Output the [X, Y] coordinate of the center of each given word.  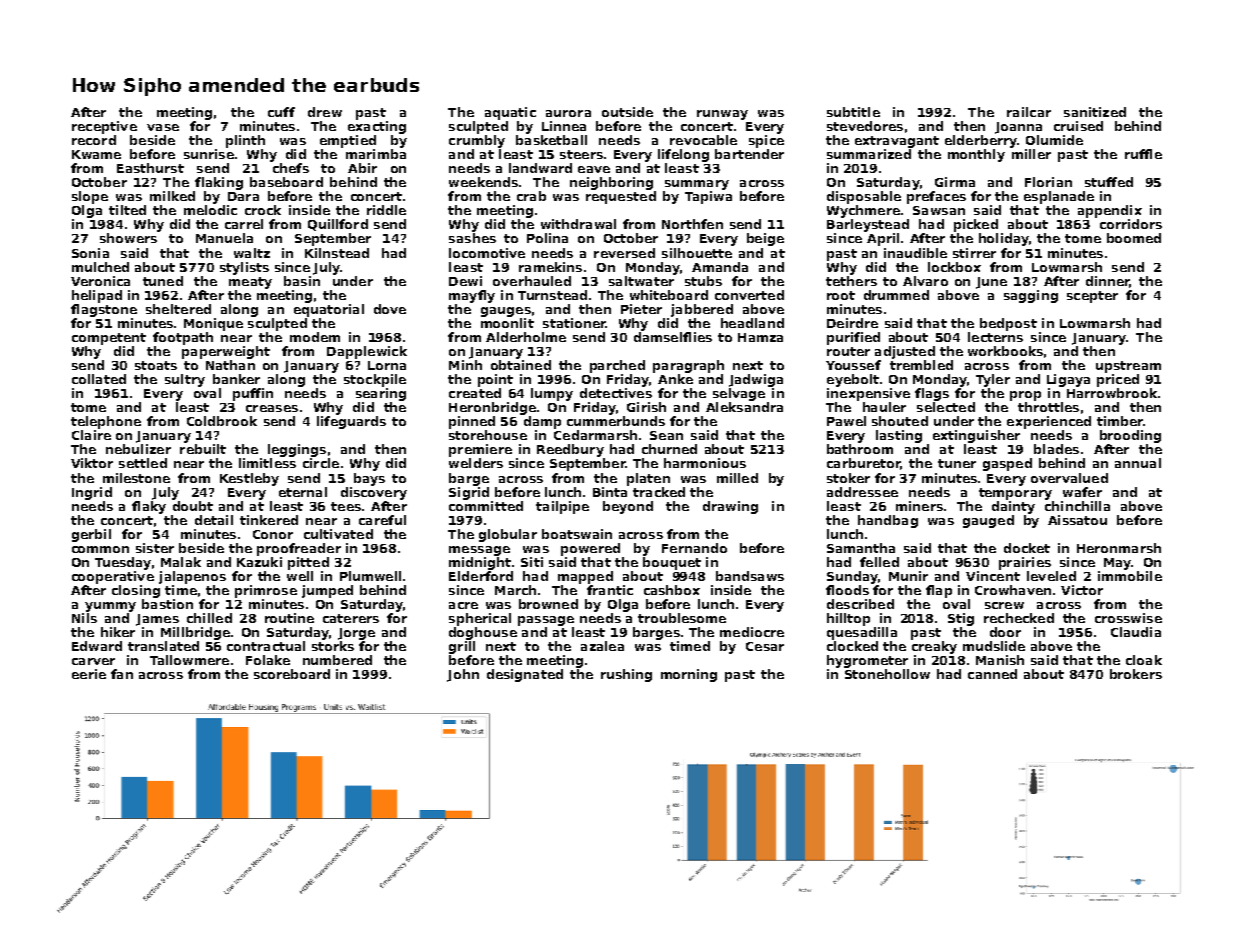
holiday [1004, 239]
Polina [547, 238]
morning [689, 675]
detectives [616, 393]
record [94, 140]
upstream [1128, 367]
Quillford [338, 225]
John [463, 675]
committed [486, 506]
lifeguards [351, 422]
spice [766, 141]
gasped [1007, 464]
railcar [1029, 112]
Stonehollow [887, 674]
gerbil [91, 535]
